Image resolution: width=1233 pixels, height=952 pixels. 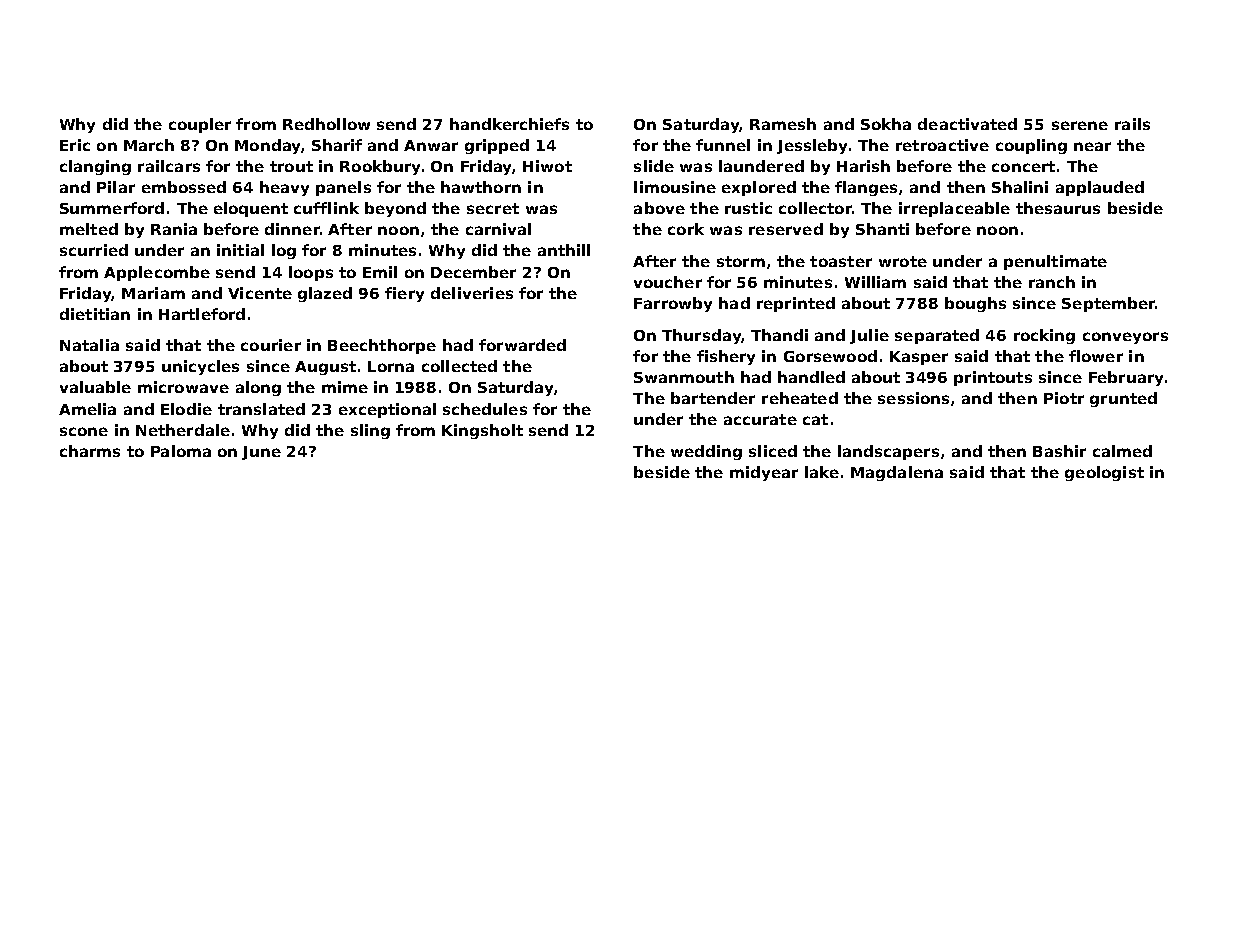 What do you see at coordinates (726, 357) in the screenshot?
I see `fishery` at bounding box center [726, 357].
